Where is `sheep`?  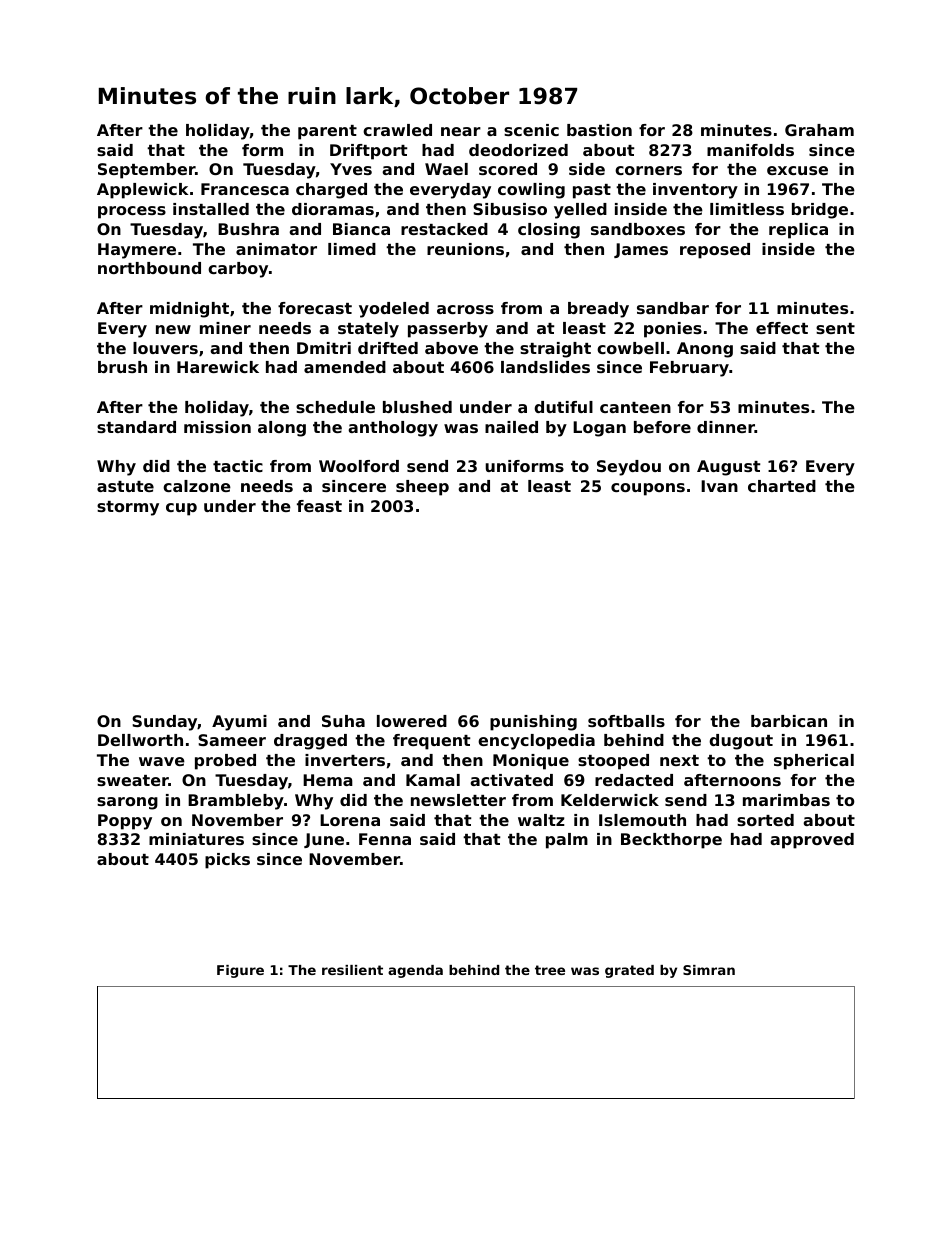 sheep is located at coordinates (422, 488).
